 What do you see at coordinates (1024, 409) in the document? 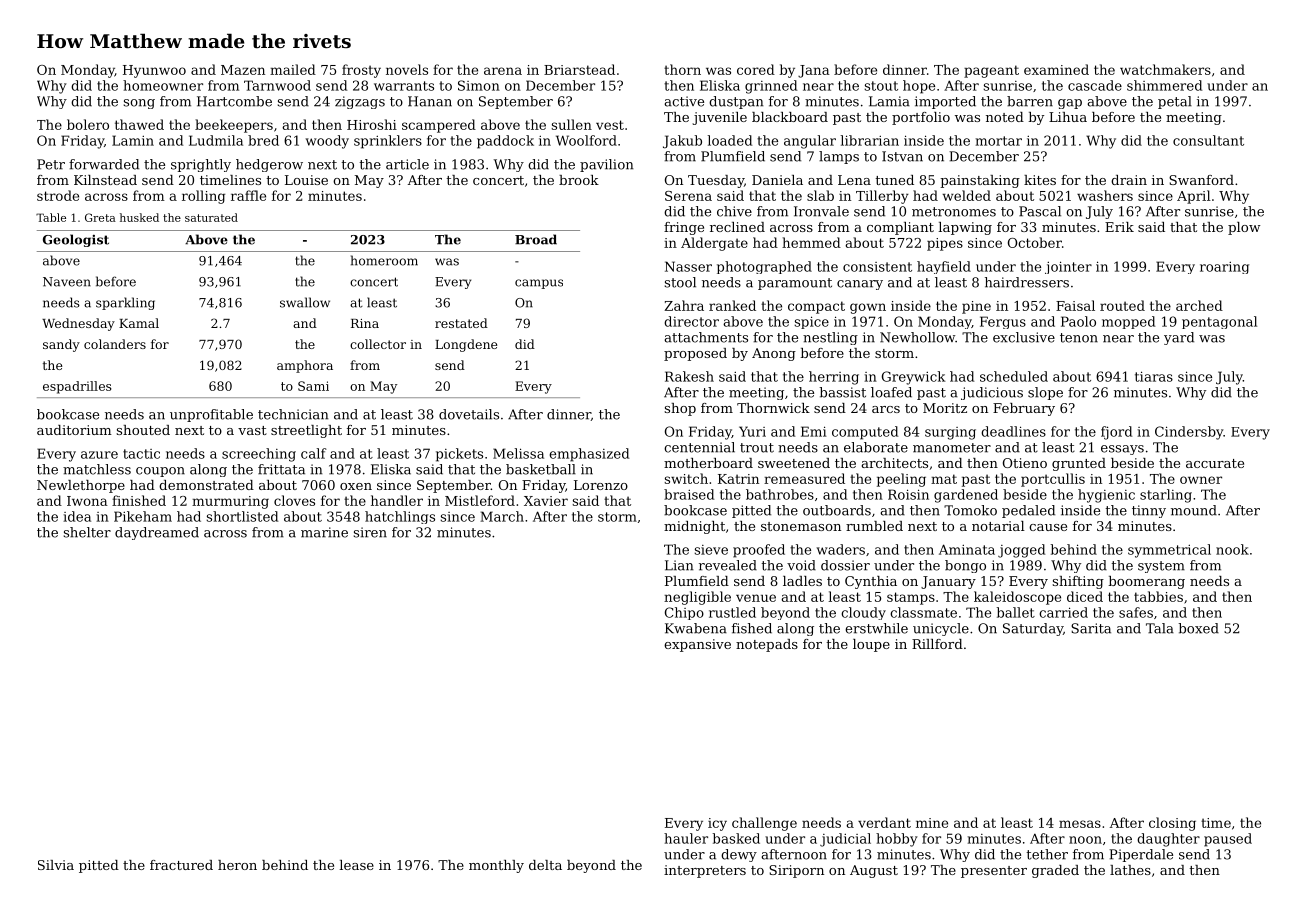
I see `February` at bounding box center [1024, 409].
